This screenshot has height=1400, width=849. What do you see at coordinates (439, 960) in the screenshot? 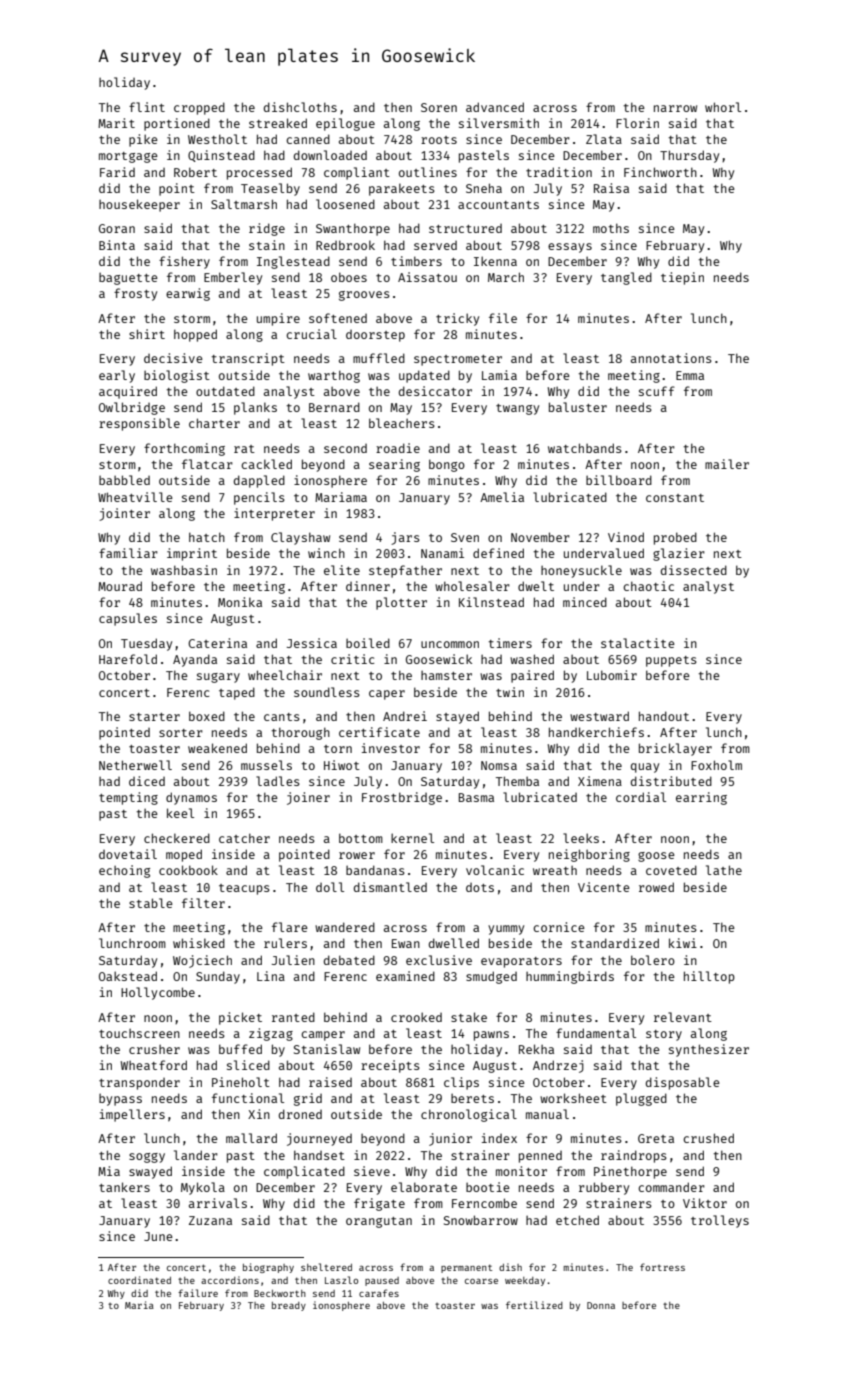
I see `exclusive` at bounding box center [439, 960].
